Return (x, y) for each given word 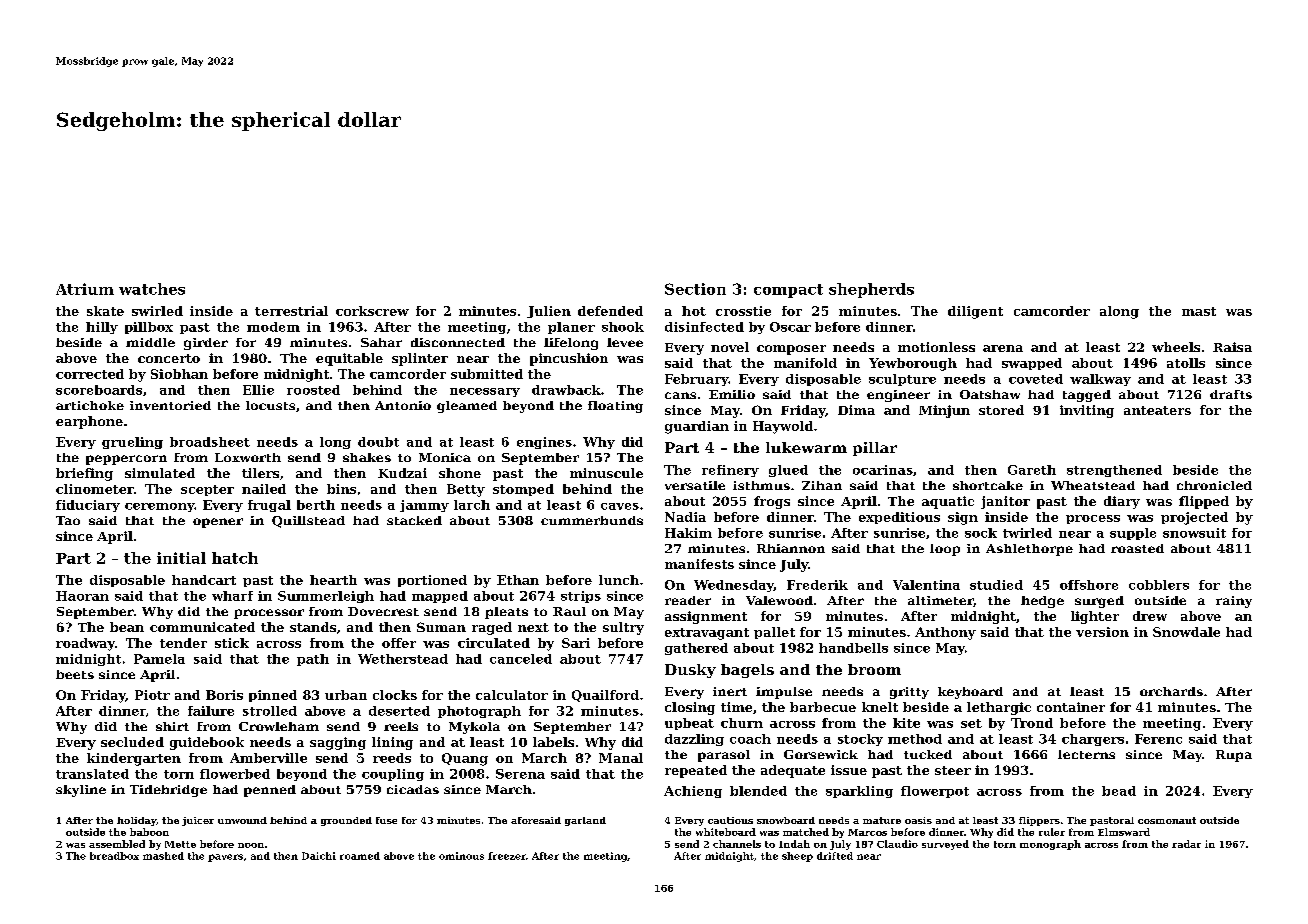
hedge (1042, 602)
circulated (494, 643)
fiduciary (88, 506)
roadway (85, 644)
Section (695, 289)
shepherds (871, 290)
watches (152, 289)
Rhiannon (791, 548)
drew (1150, 616)
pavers (225, 858)
